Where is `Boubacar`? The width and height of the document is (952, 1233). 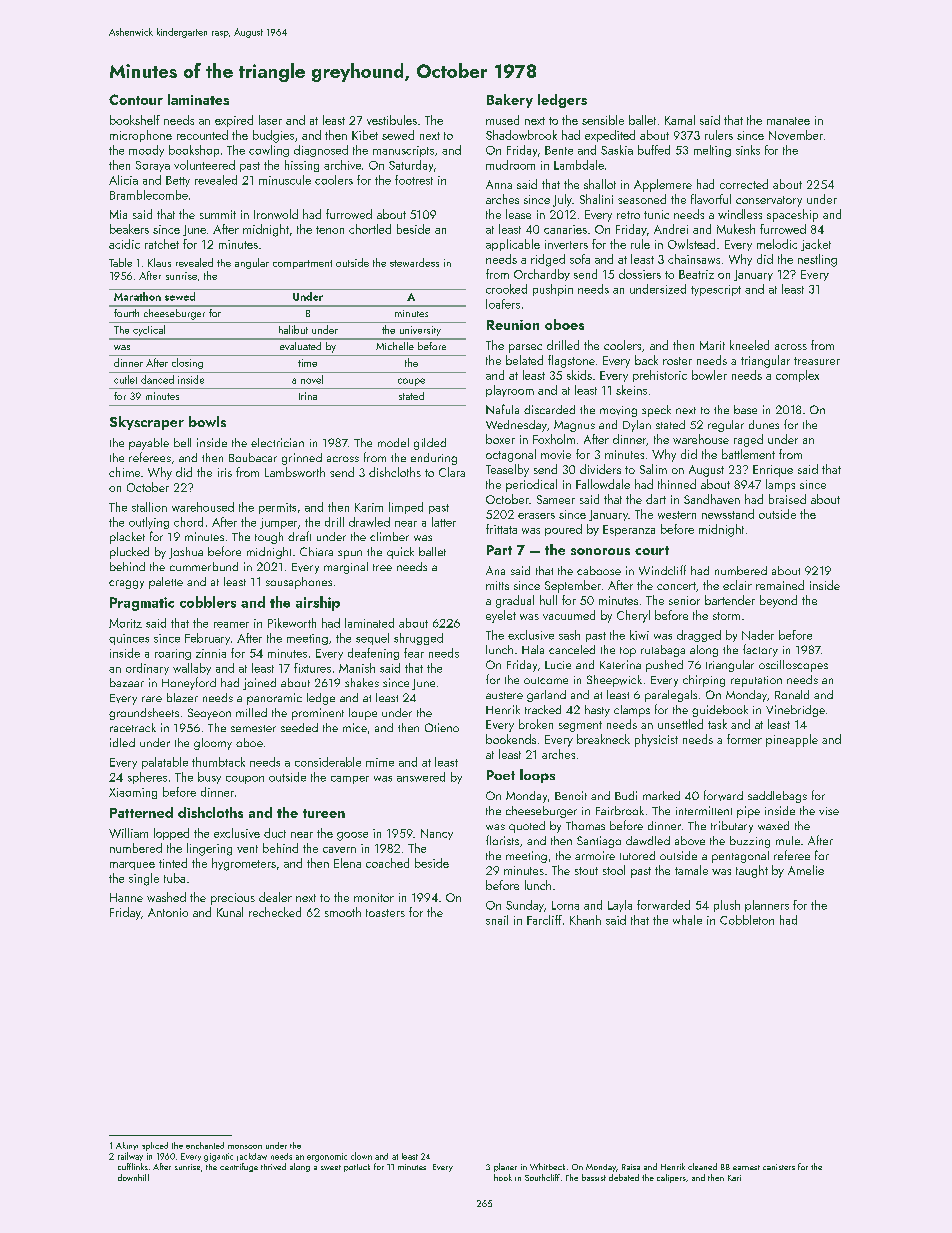 Boubacar is located at coordinates (253, 457).
